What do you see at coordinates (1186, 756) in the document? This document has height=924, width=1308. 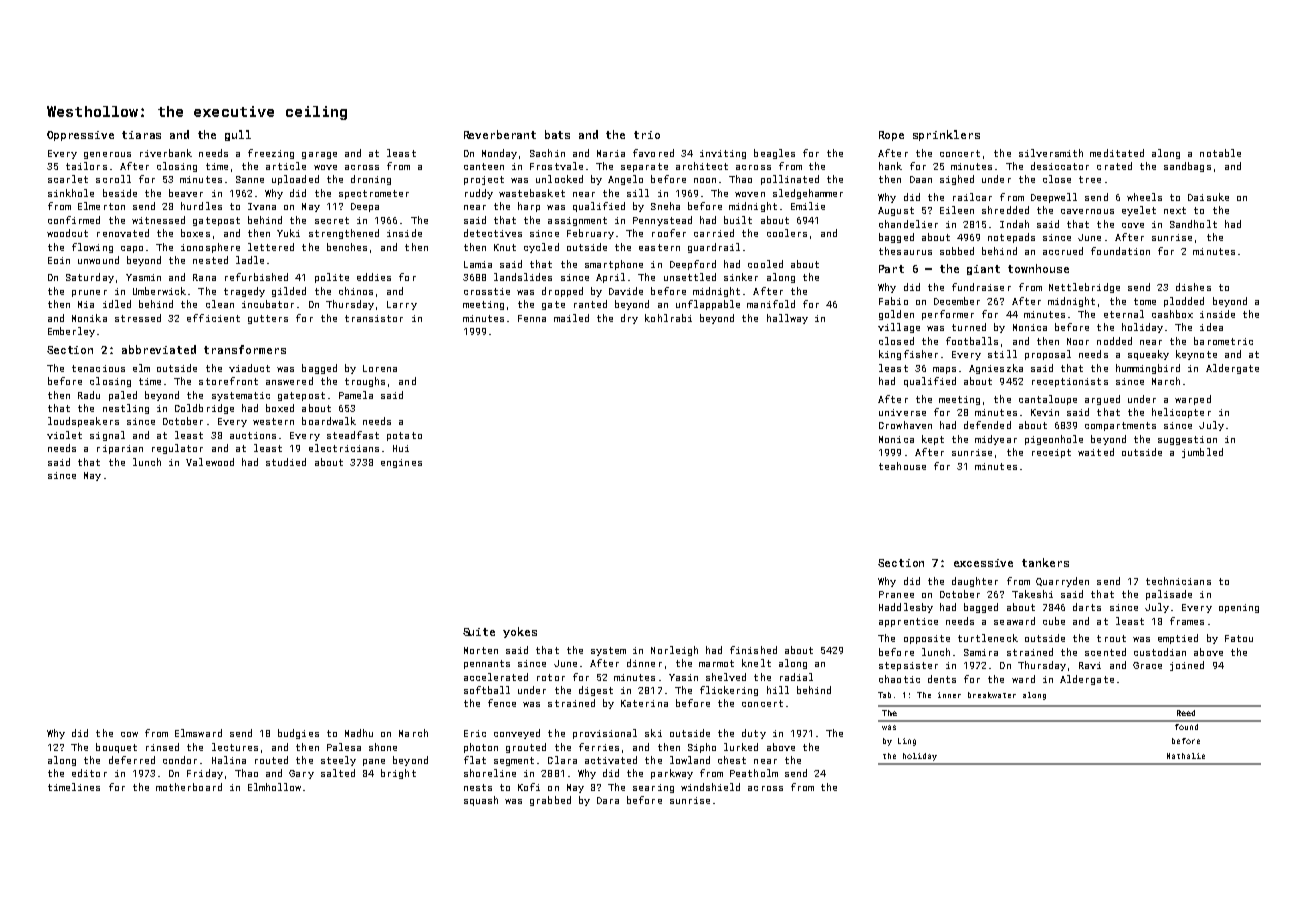 I see `Nathalie` at bounding box center [1186, 756].
